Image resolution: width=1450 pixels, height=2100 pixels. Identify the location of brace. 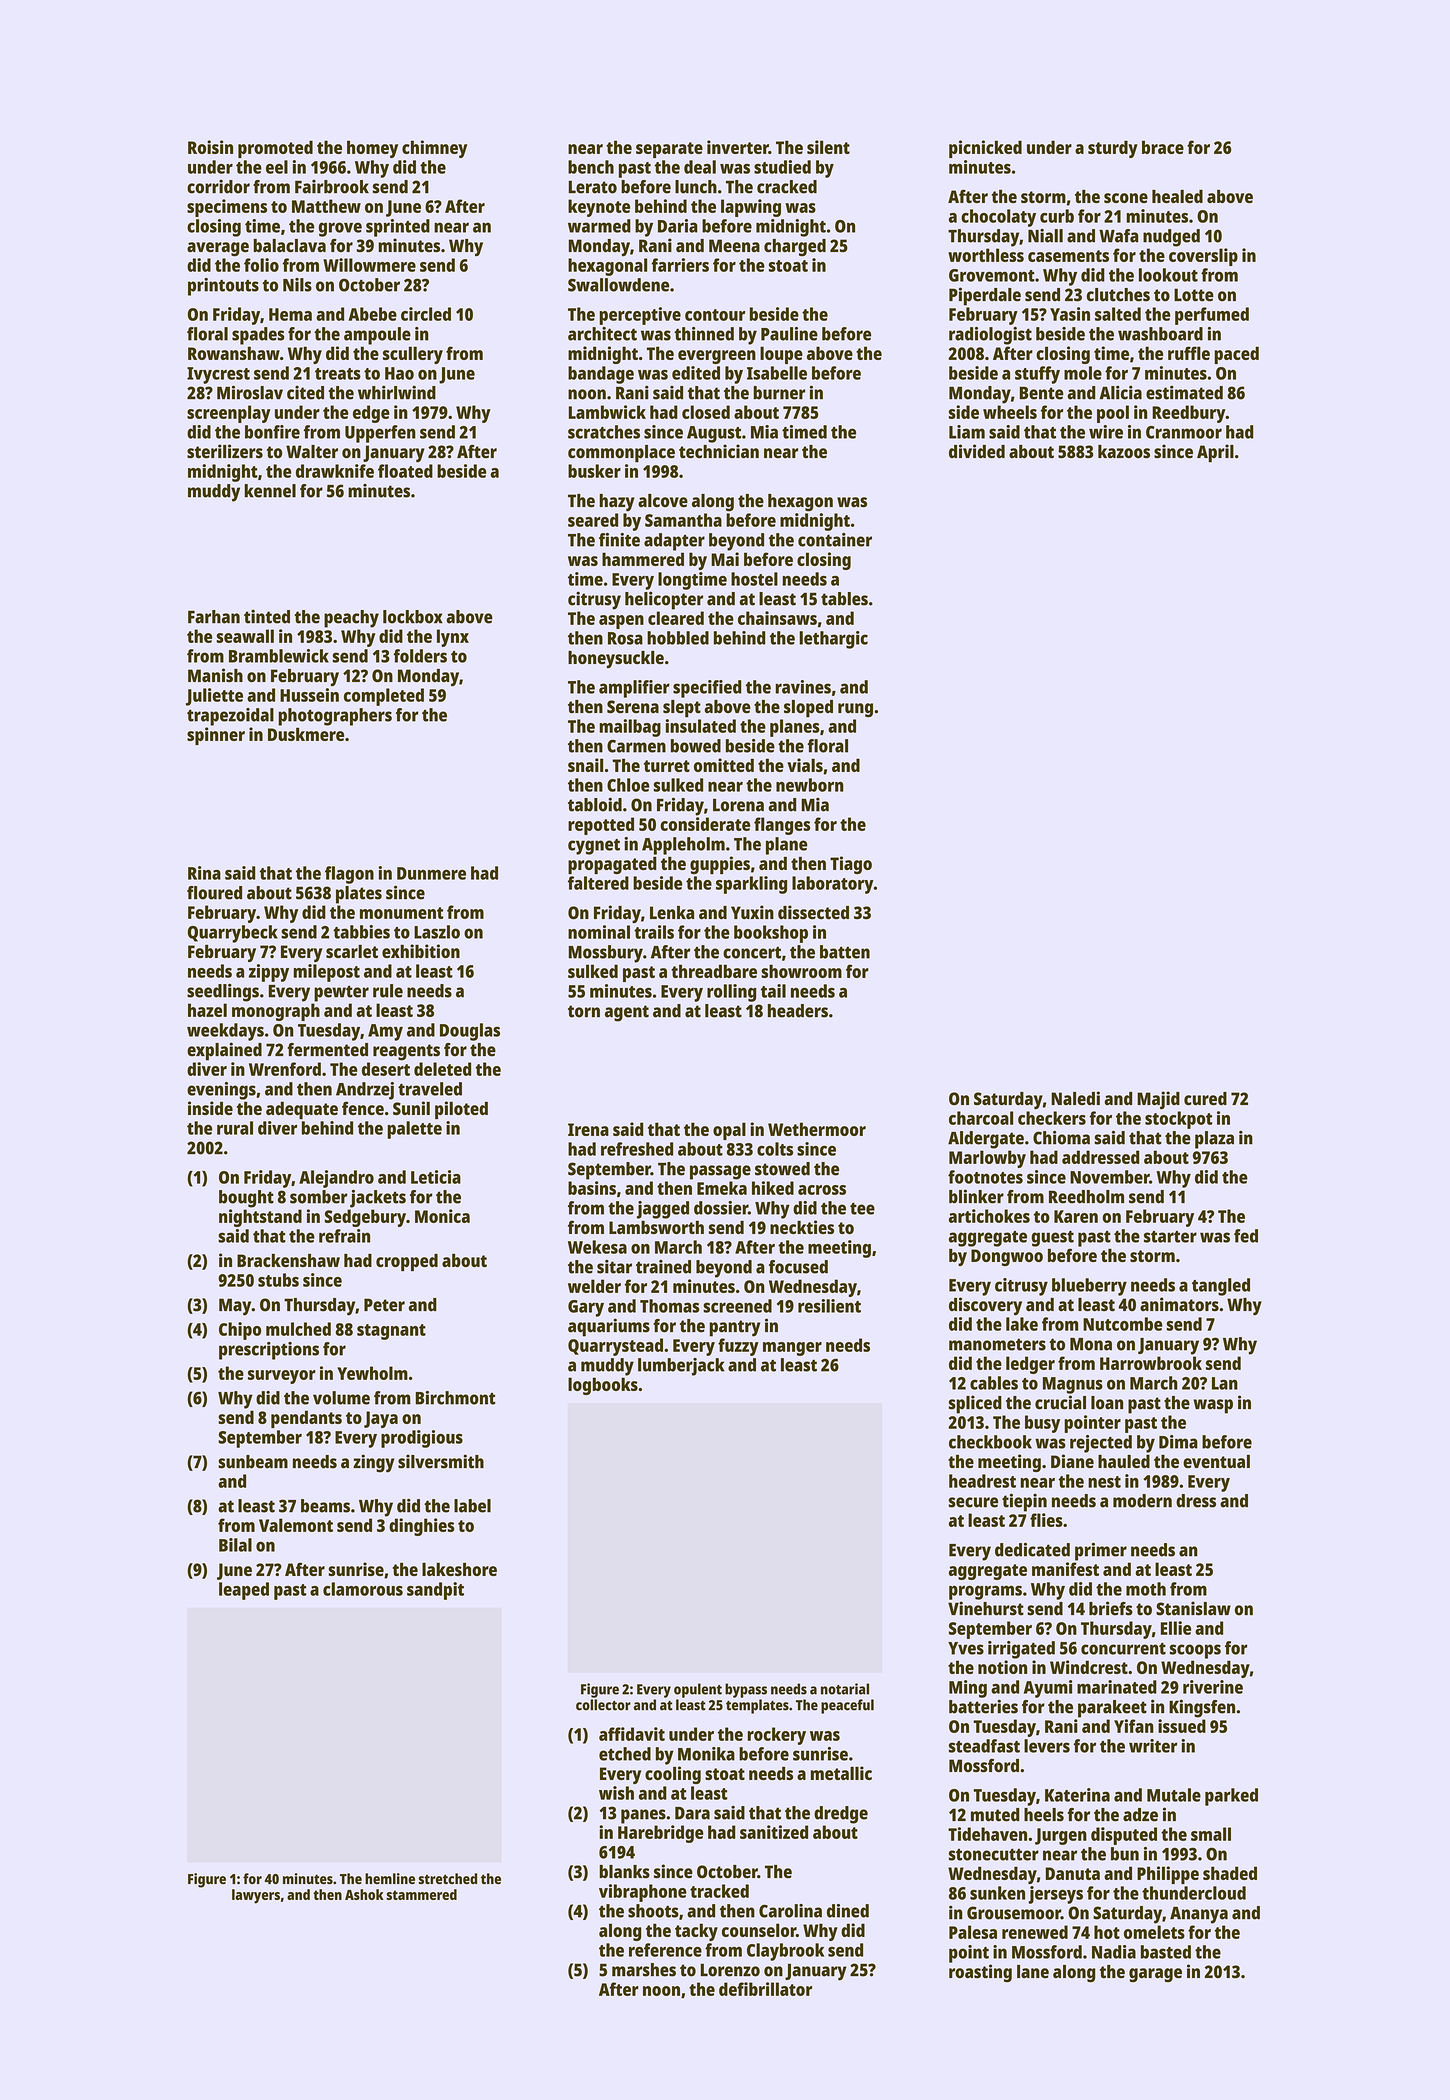
(1163, 147).
